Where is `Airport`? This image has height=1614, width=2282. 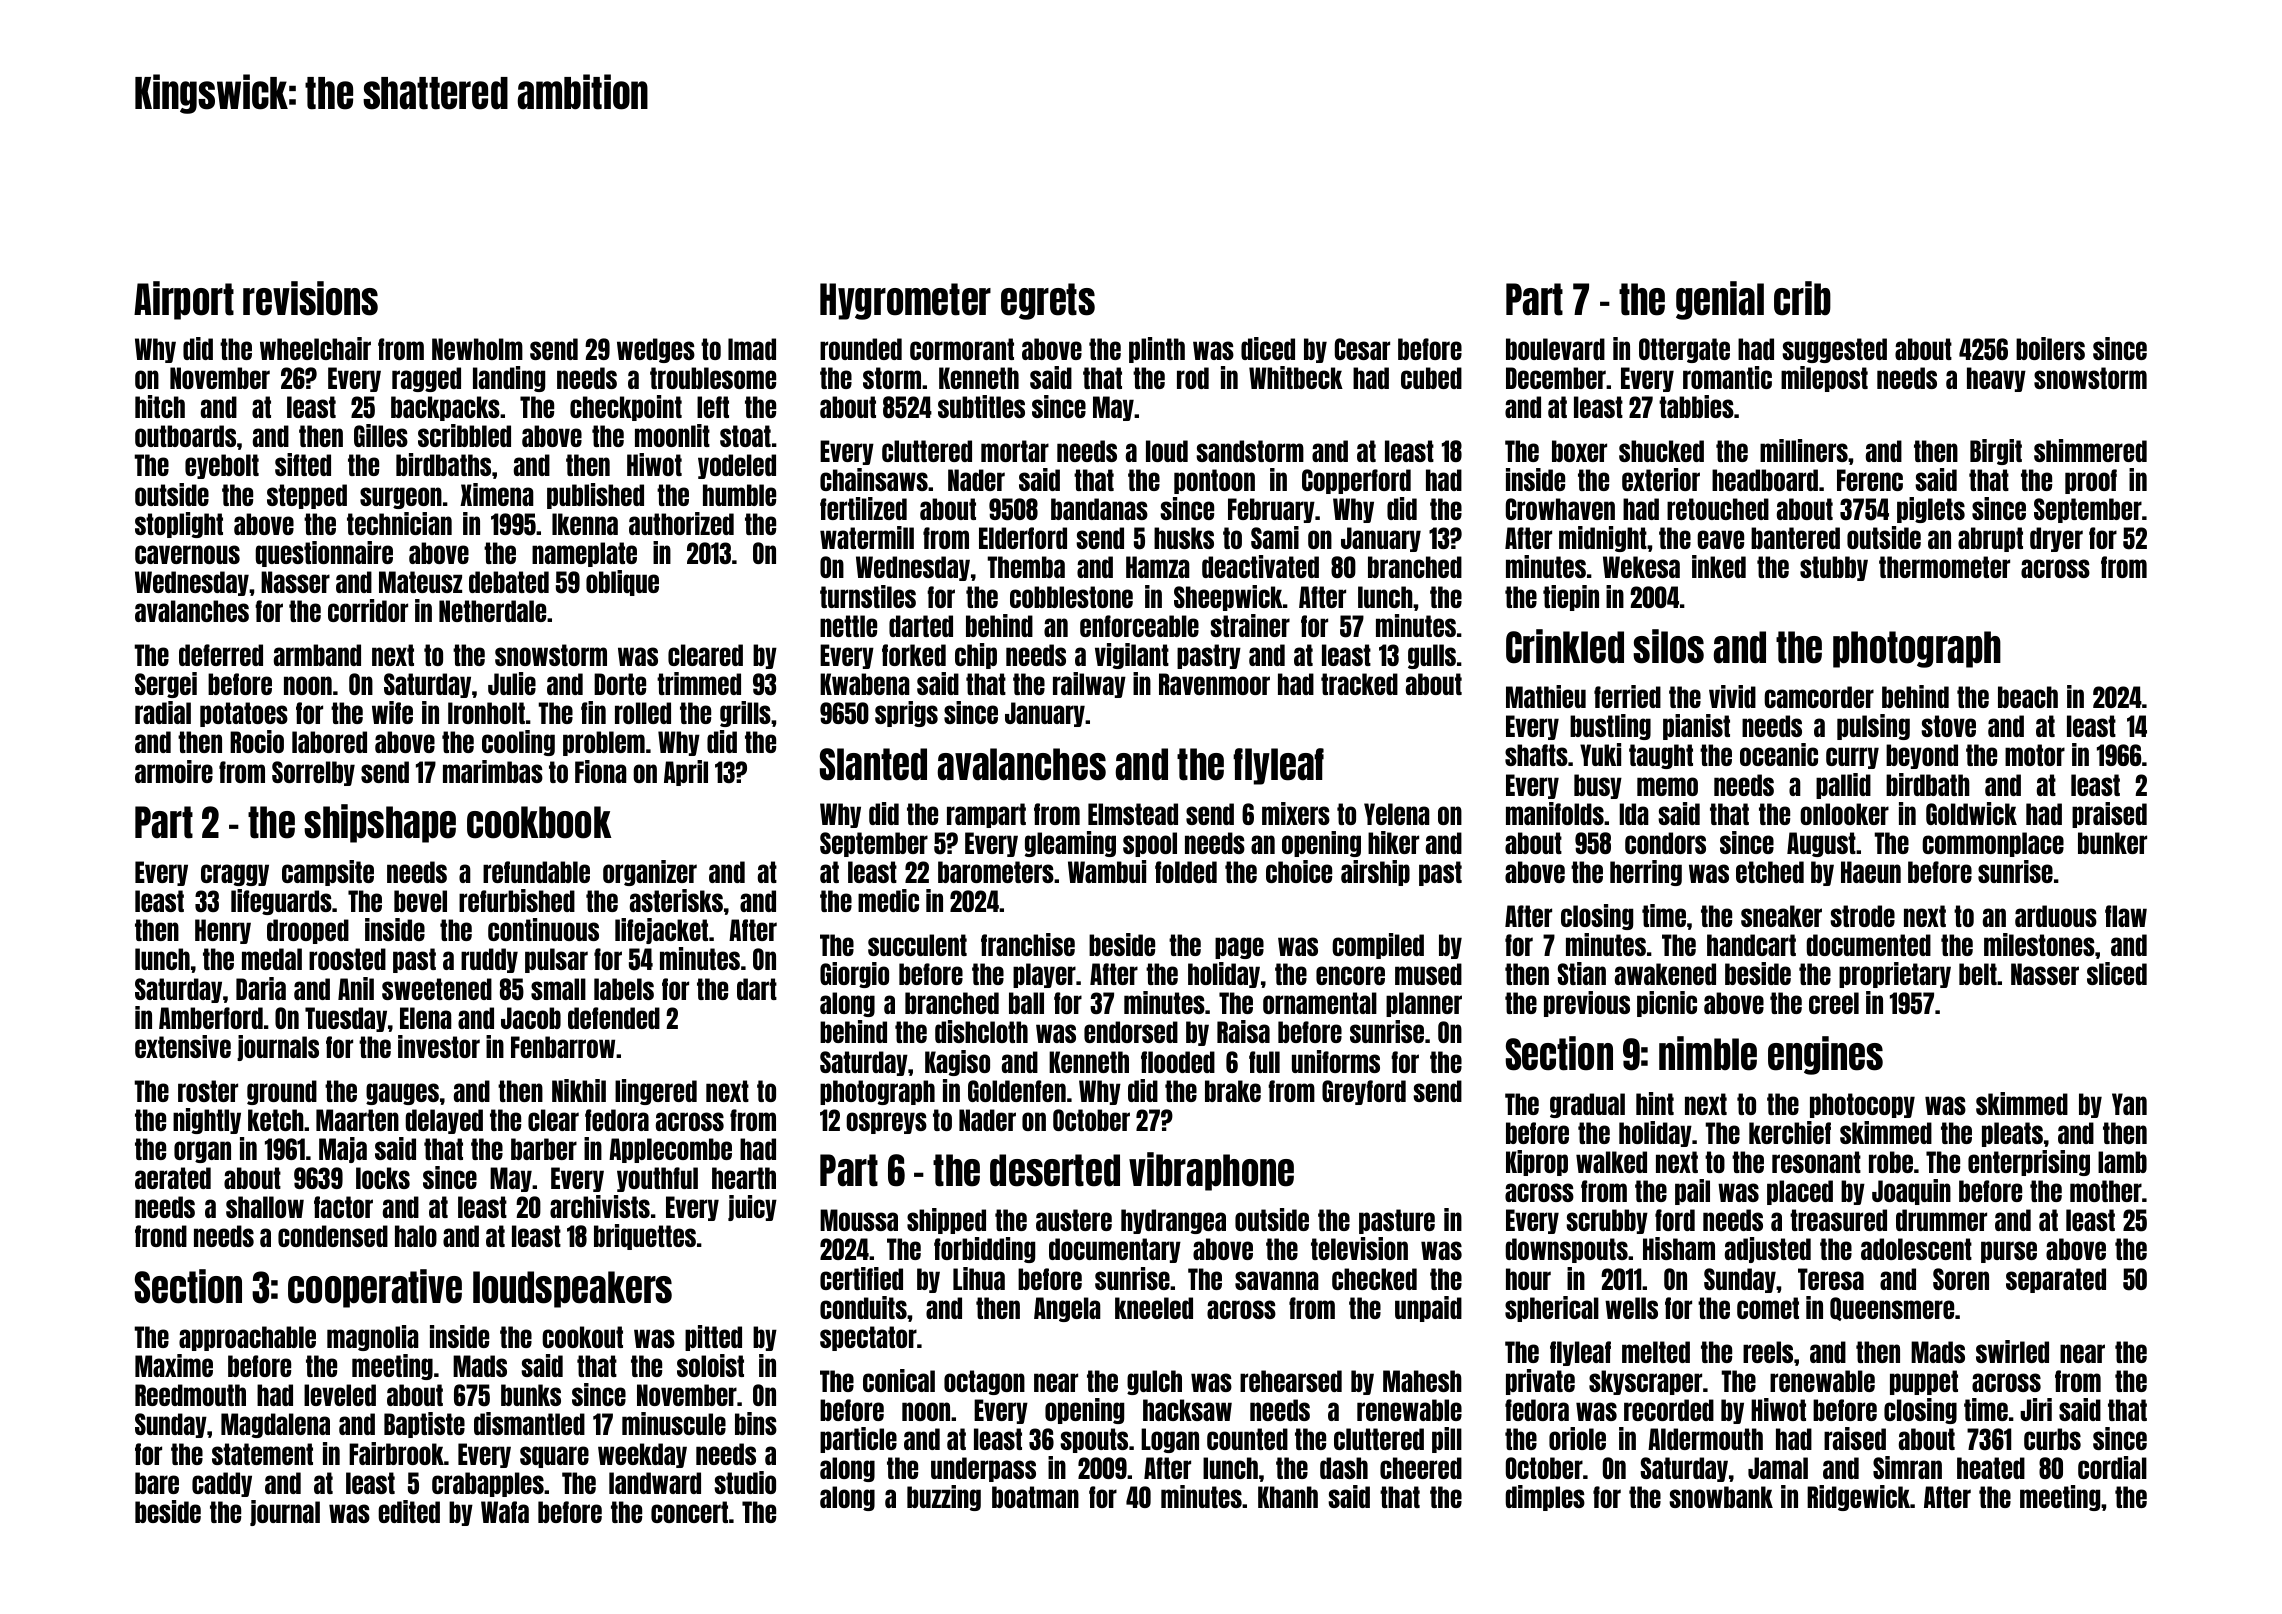 Airport is located at coordinates (184, 300).
